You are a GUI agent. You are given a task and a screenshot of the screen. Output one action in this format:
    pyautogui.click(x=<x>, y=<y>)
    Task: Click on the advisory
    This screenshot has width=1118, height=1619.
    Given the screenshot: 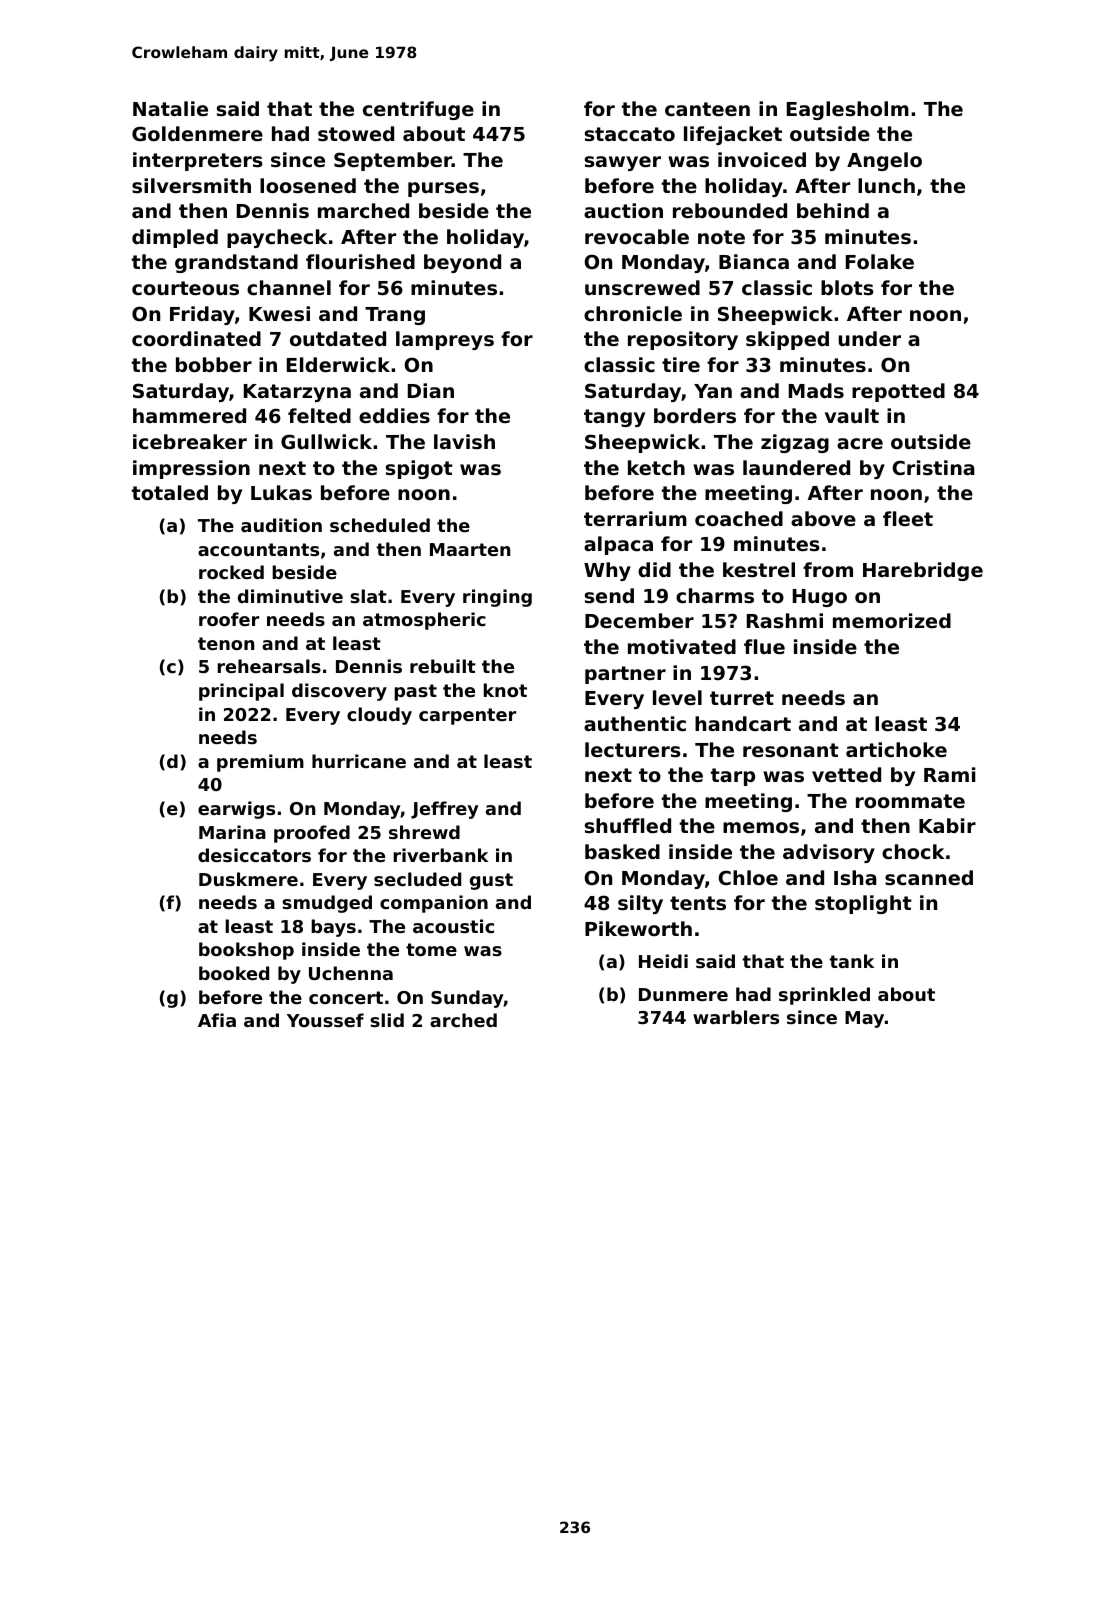 What is the action you would take?
    pyautogui.click(x=829, y=853)
